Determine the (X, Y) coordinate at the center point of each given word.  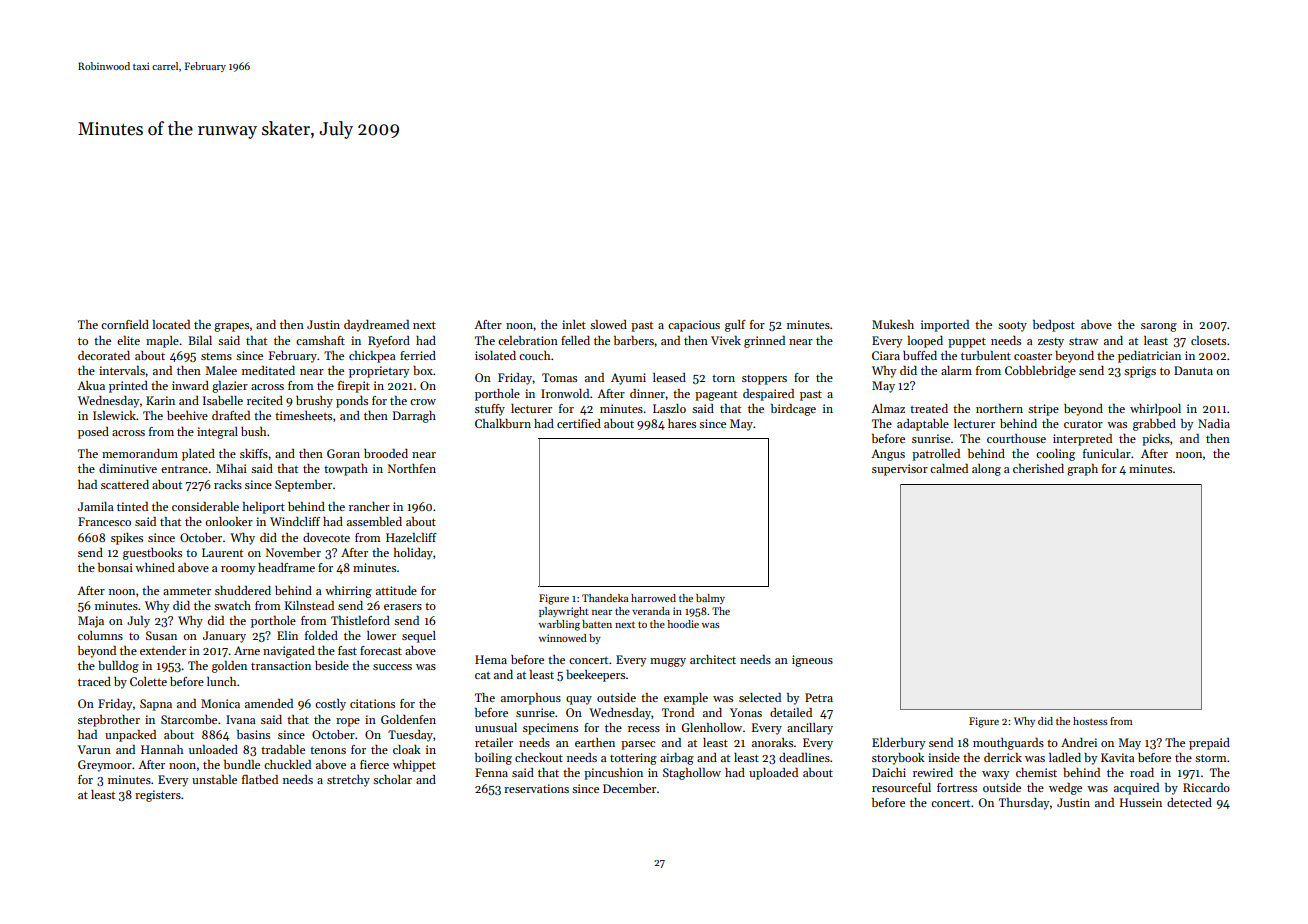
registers (158, 796)
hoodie (683, 624)
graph (1082, 470)
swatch (232, 605)
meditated (268, 370)
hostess (1090, 721)
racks (228, 484)
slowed (608, 324)
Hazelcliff (411, 537)
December (629, 788)
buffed (920, 355)
